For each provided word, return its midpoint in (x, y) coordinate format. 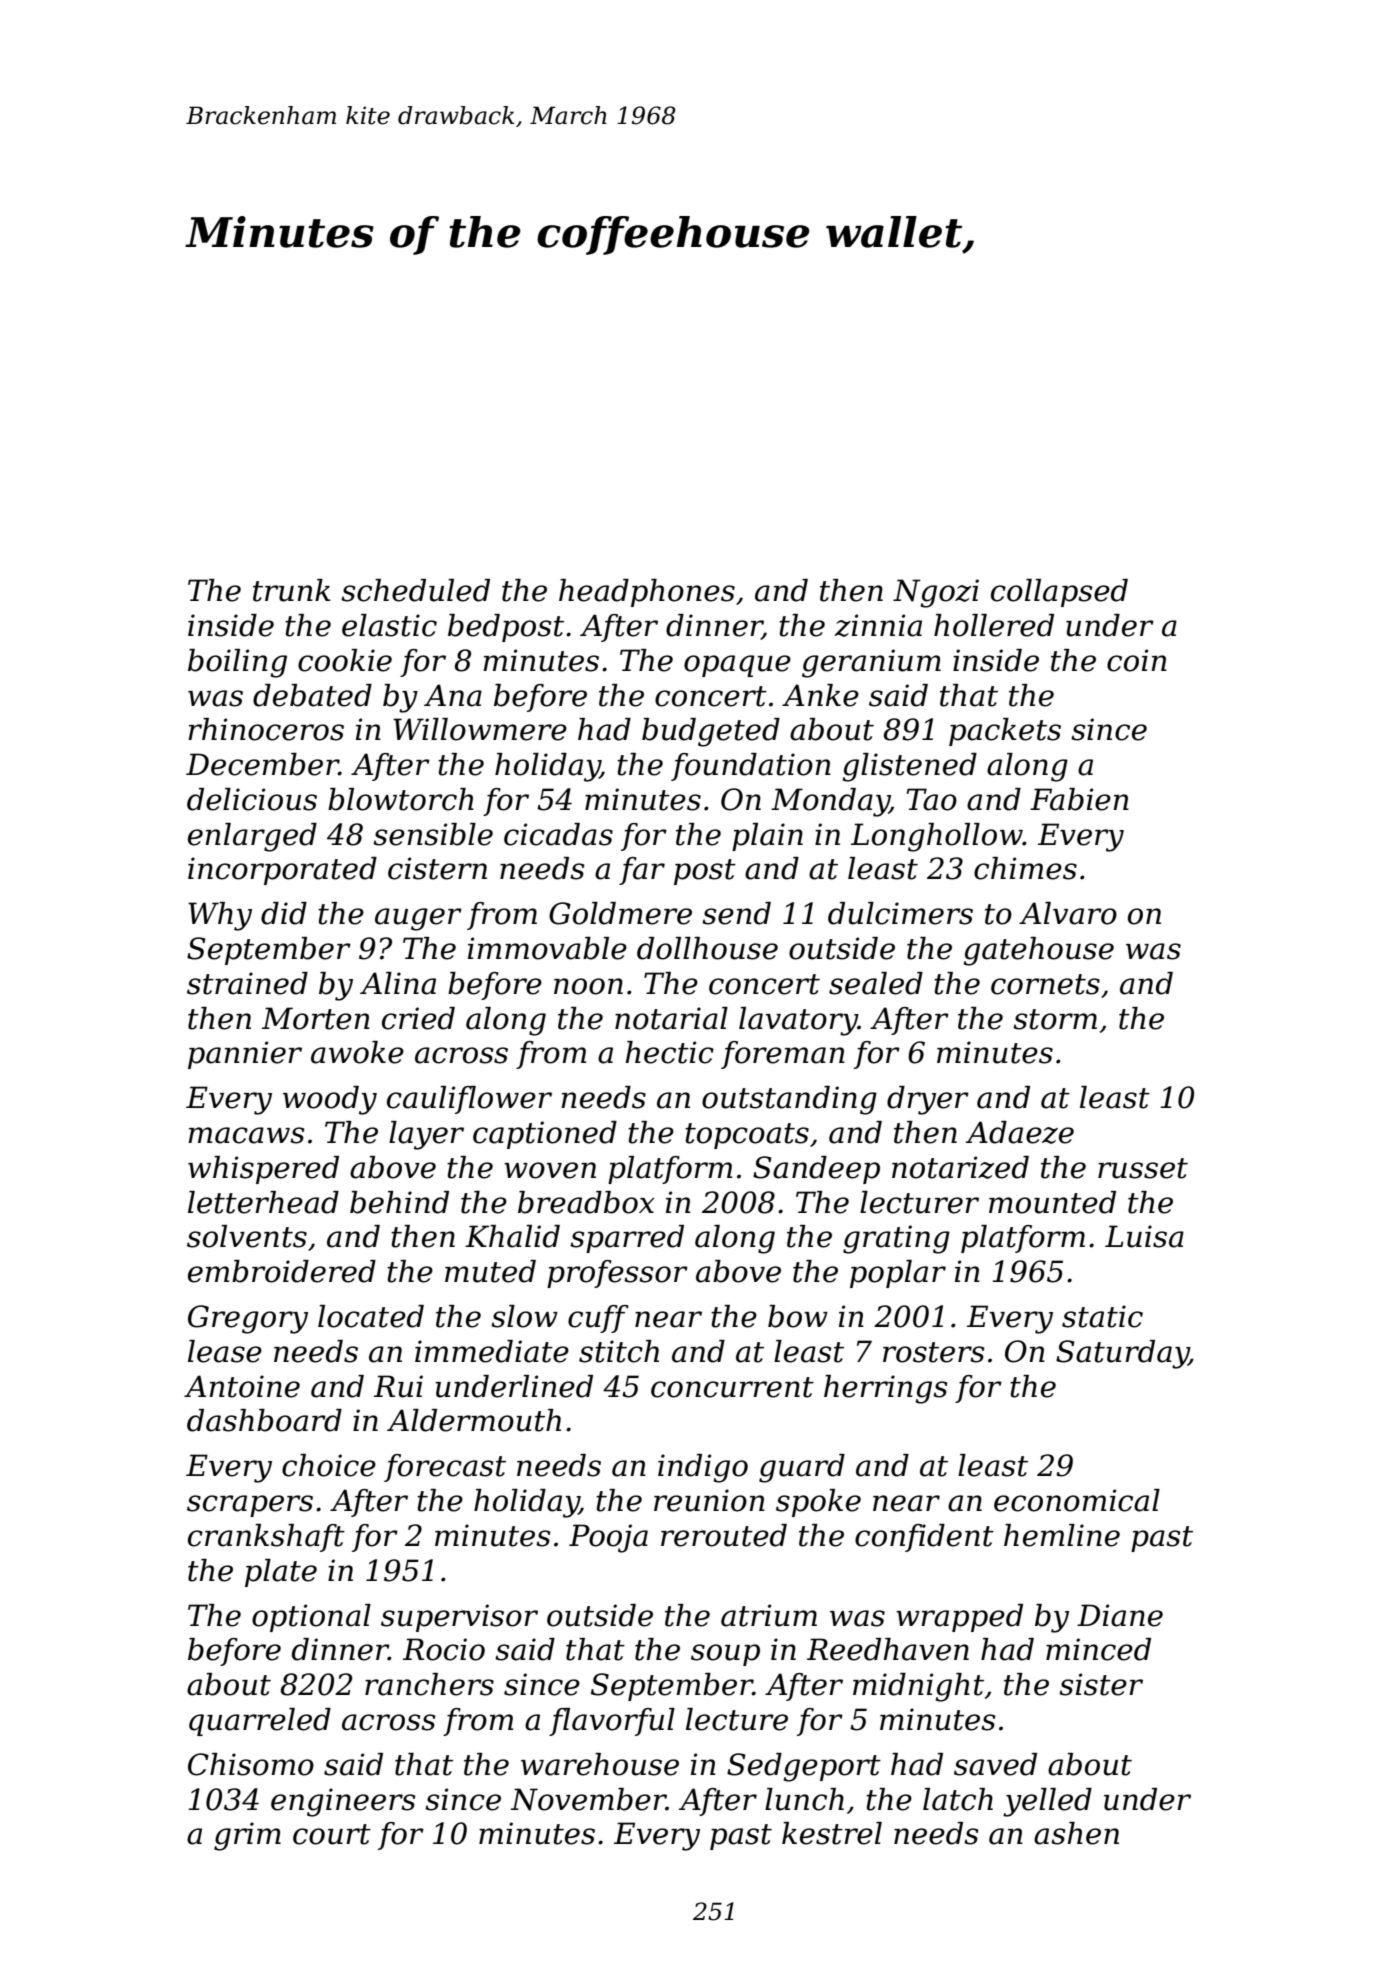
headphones (647, 593)
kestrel (832, 1833)
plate (281, 1573)
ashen (1076, 1833)
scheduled (415, 590)
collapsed (1059, 593)
